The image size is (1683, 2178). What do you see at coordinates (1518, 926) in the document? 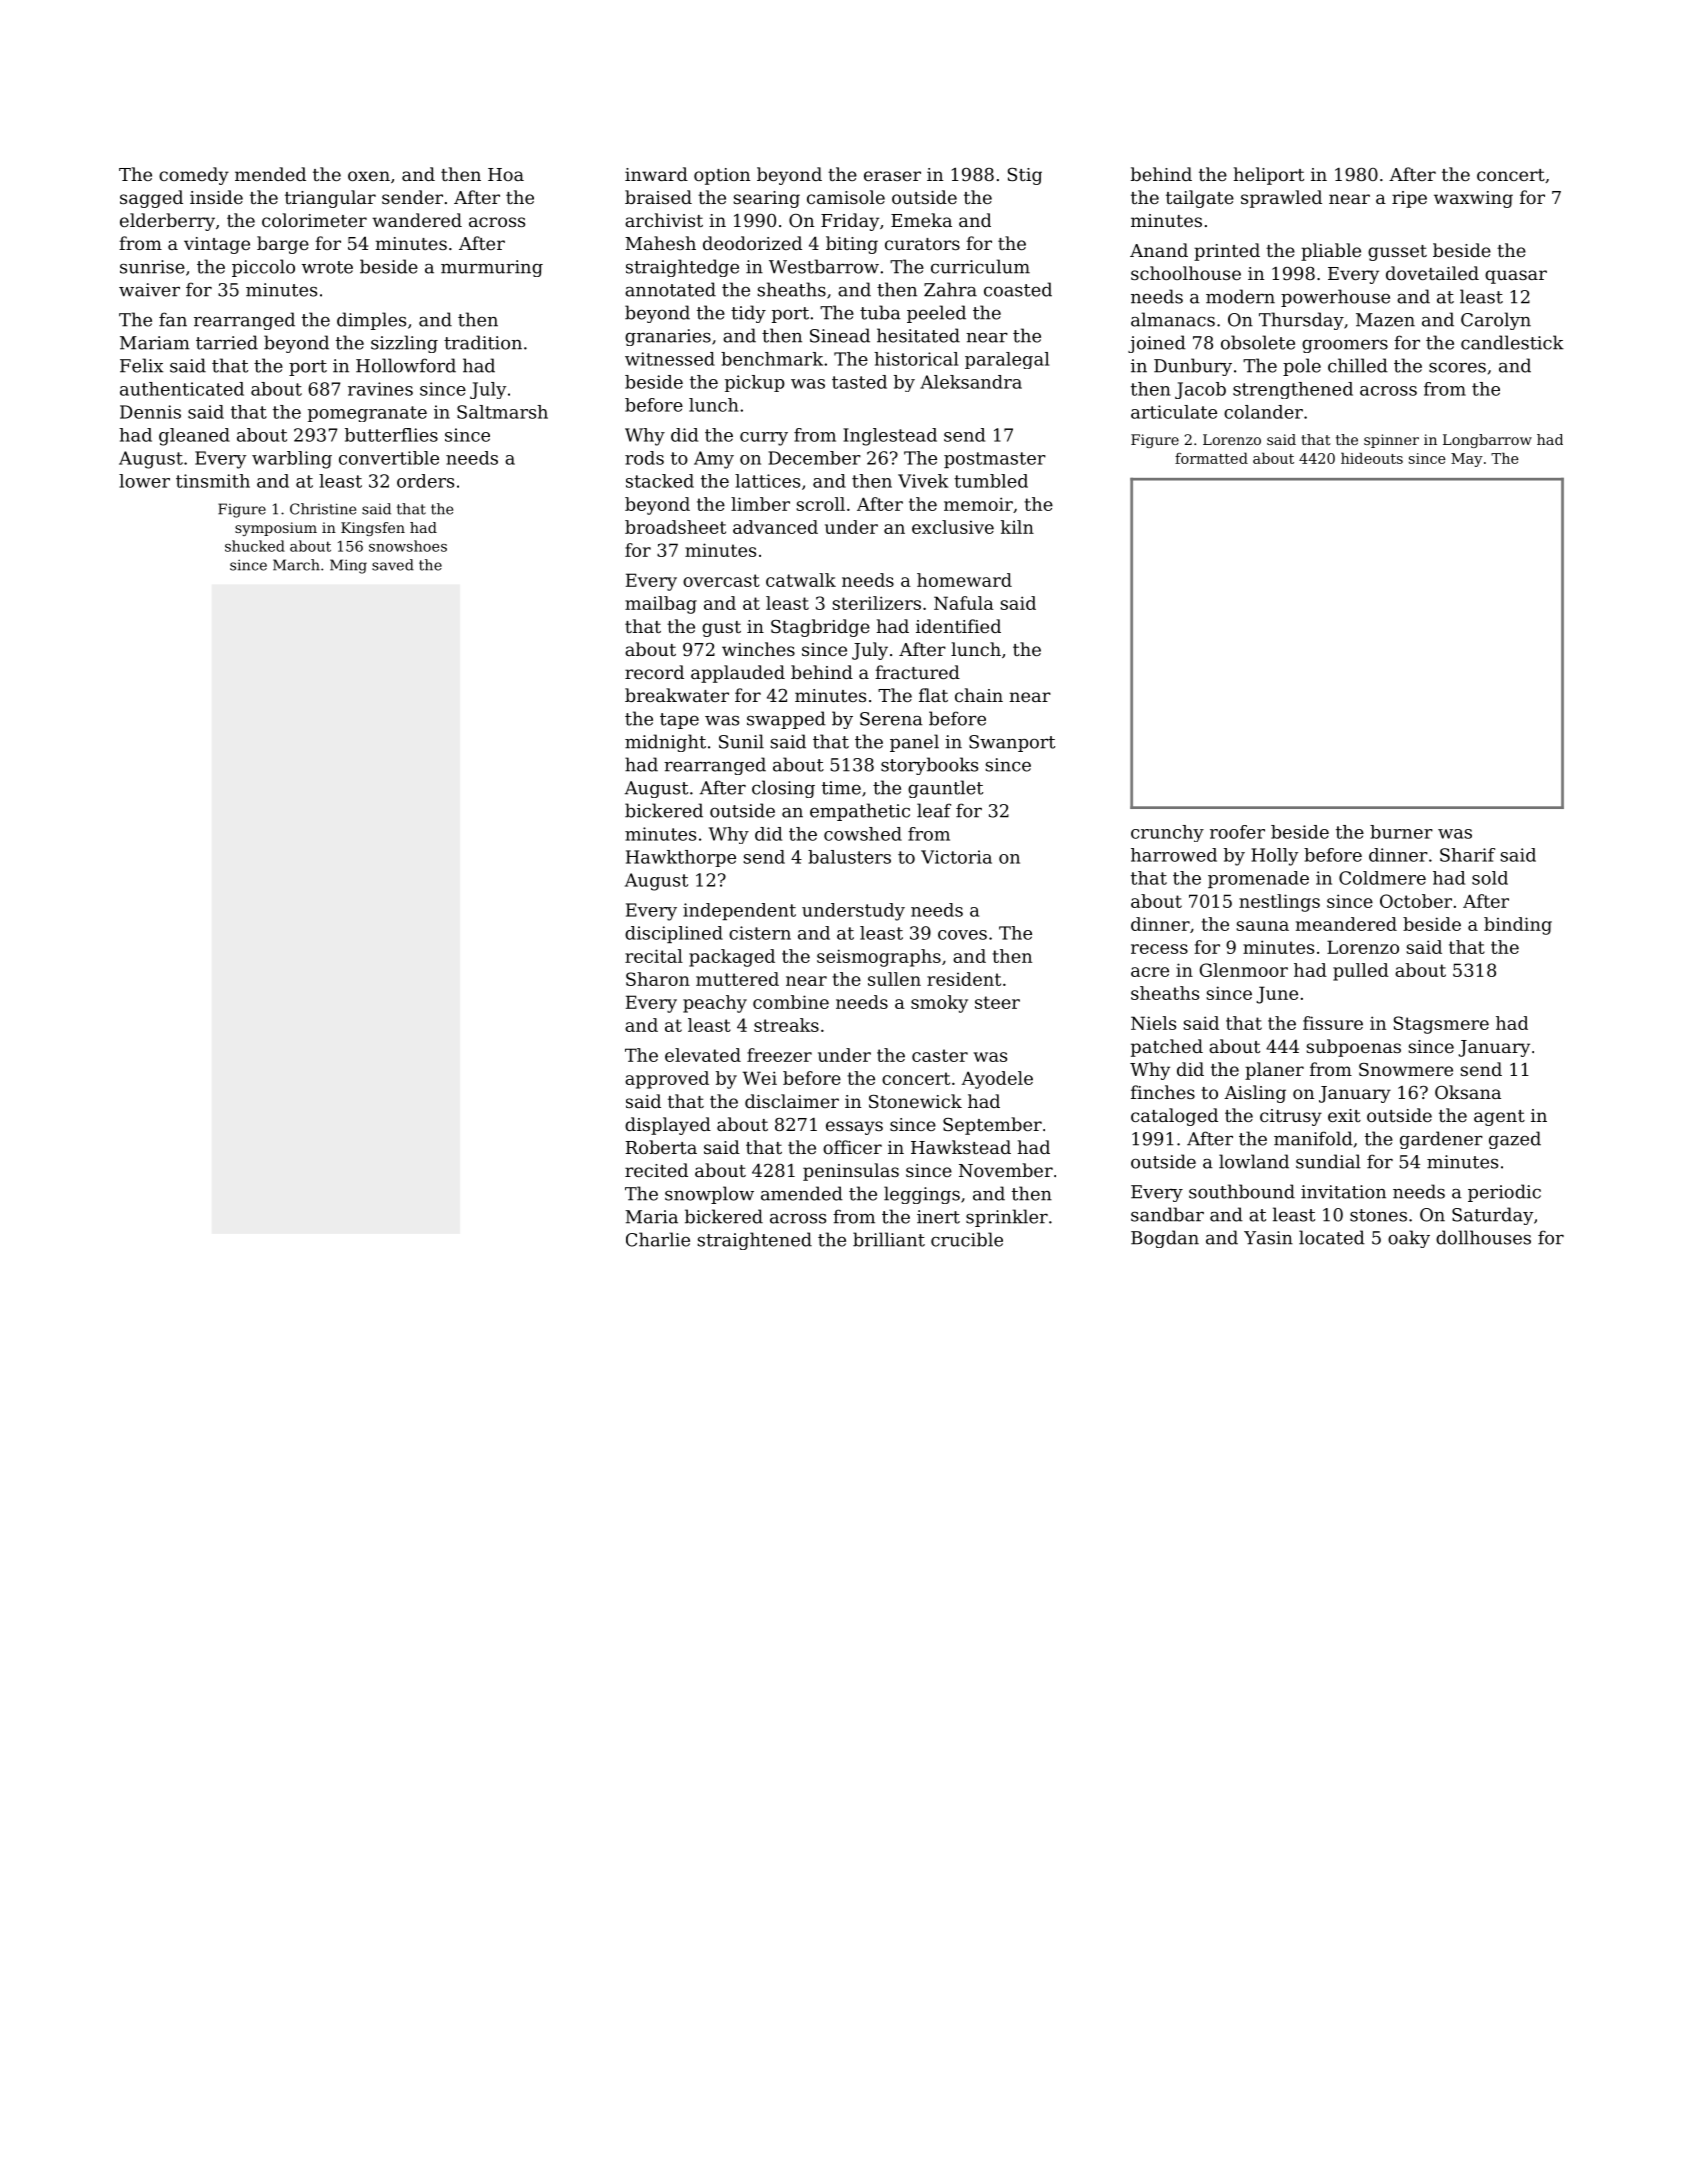
I see `binding` at bounding box center [1518, 926].
